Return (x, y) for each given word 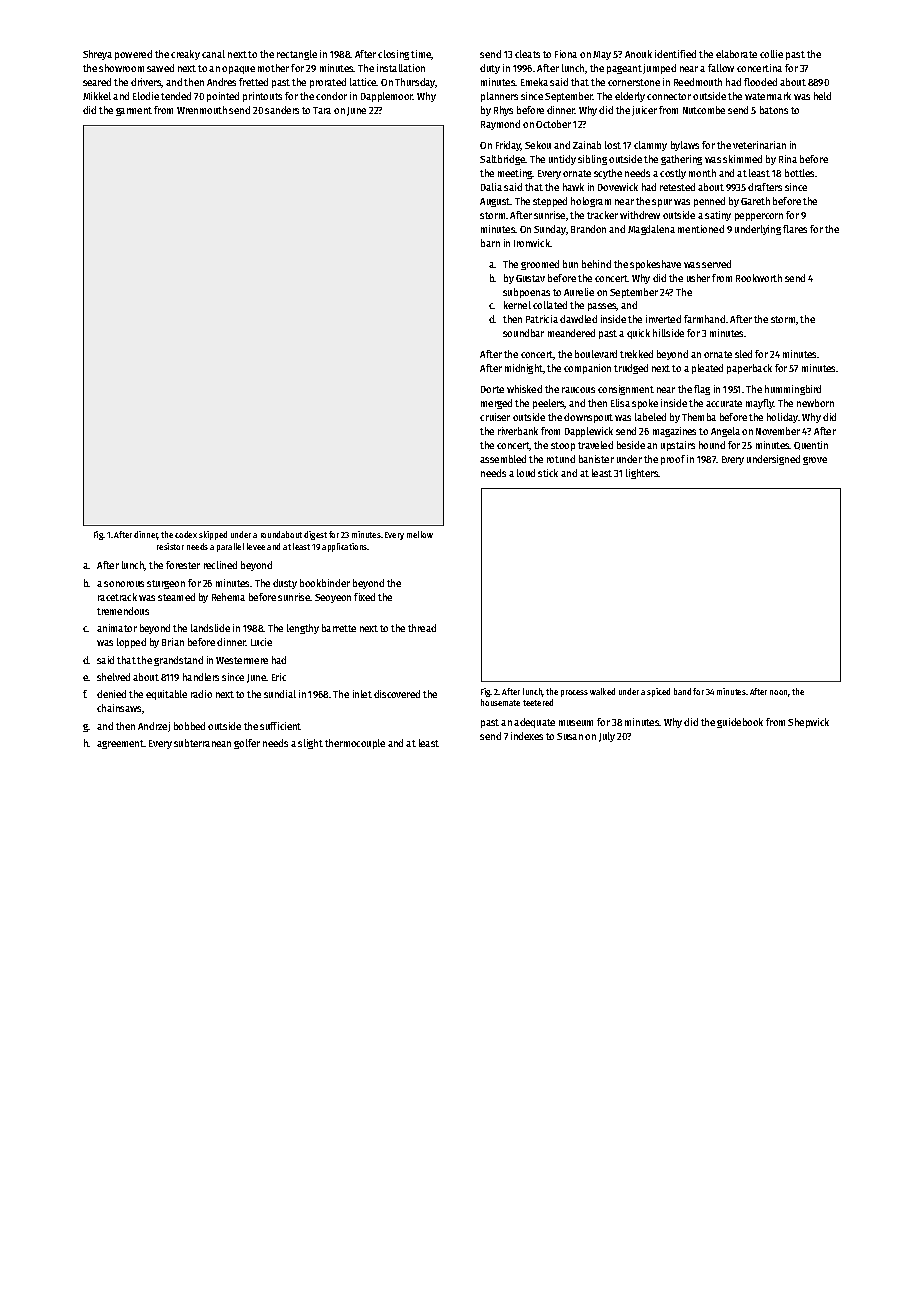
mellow (420, 534)
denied (111, 694)
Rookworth (759, 278)
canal (213, 54)
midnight (524, 369)
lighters (642, 474)
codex (186, 534)
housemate (500, 702)
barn (490, 243)
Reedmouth (698, 82)
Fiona (566, 54)
